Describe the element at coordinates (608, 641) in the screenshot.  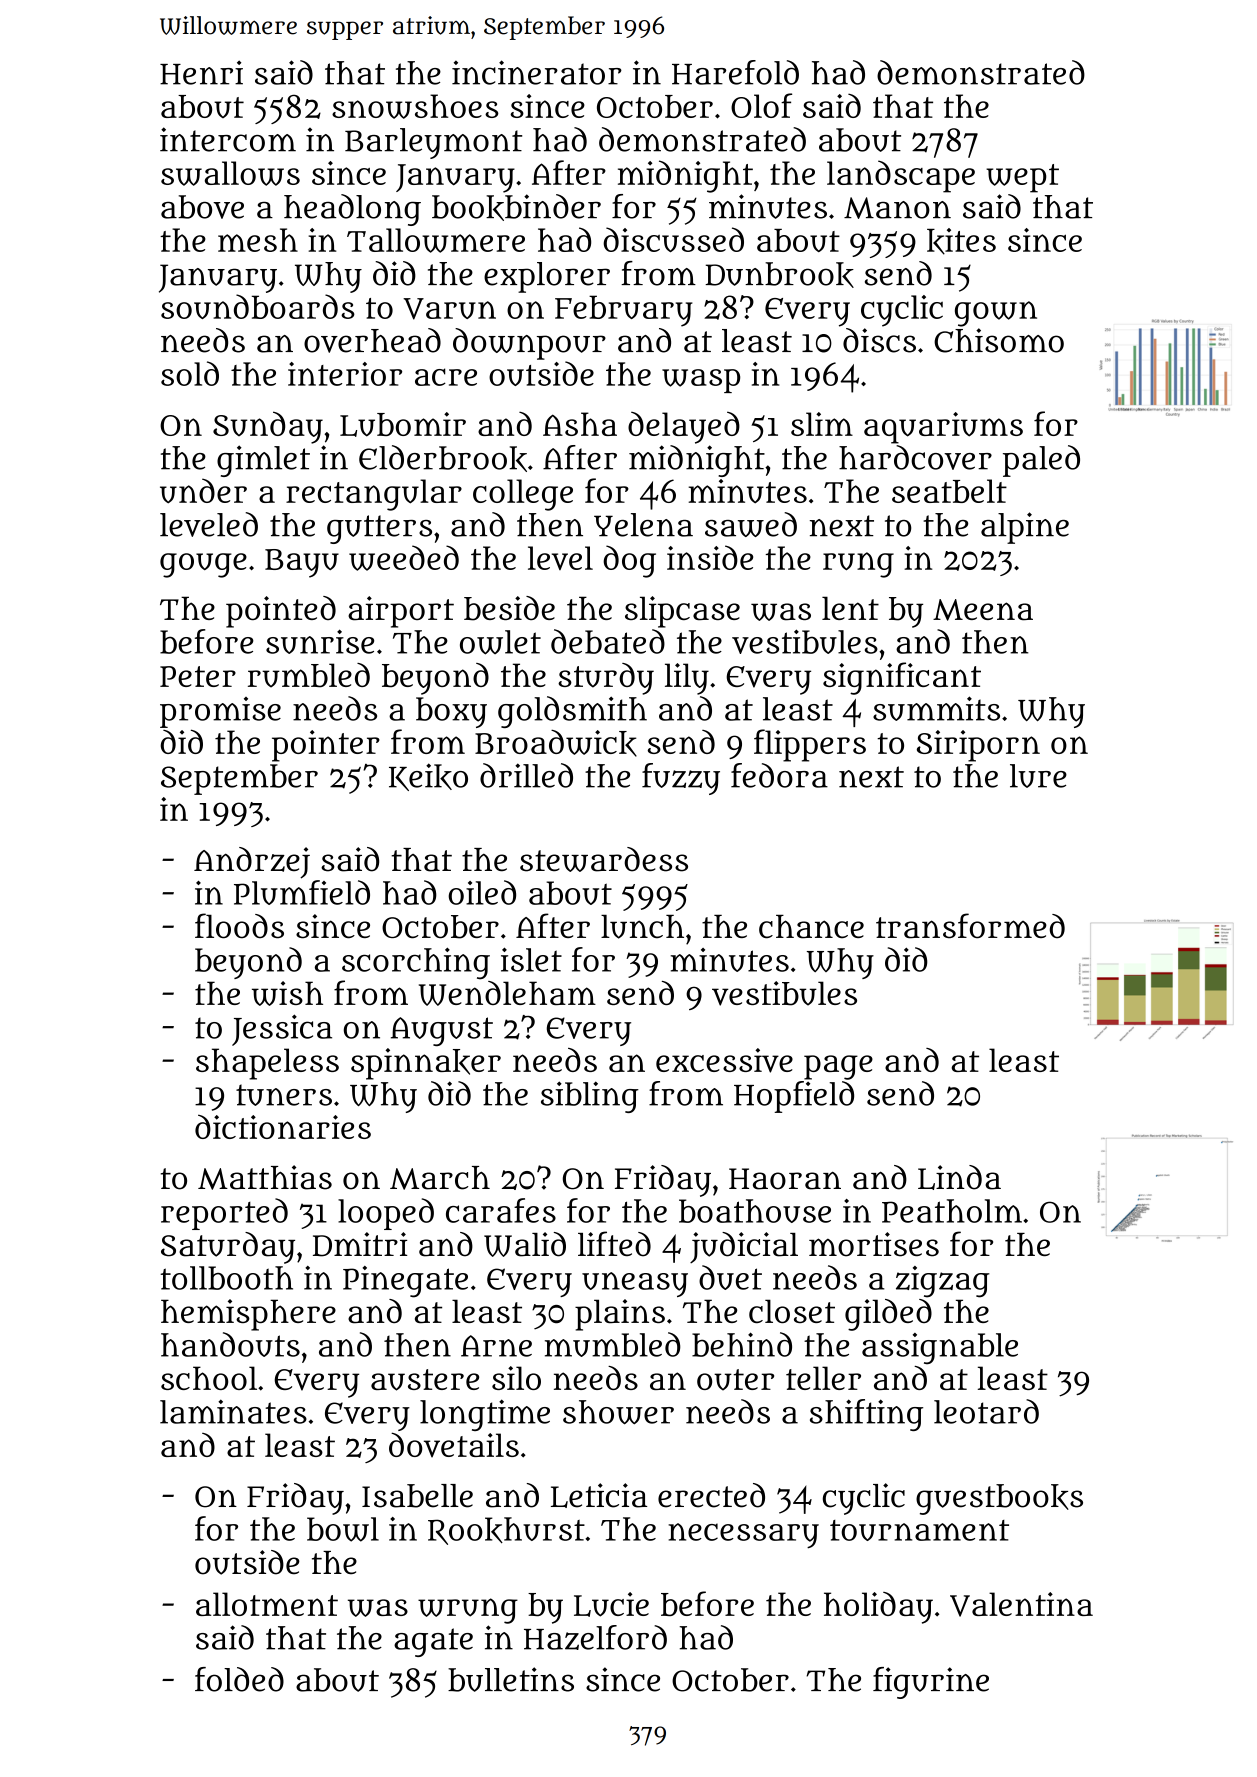
I see `debated` at that location.
